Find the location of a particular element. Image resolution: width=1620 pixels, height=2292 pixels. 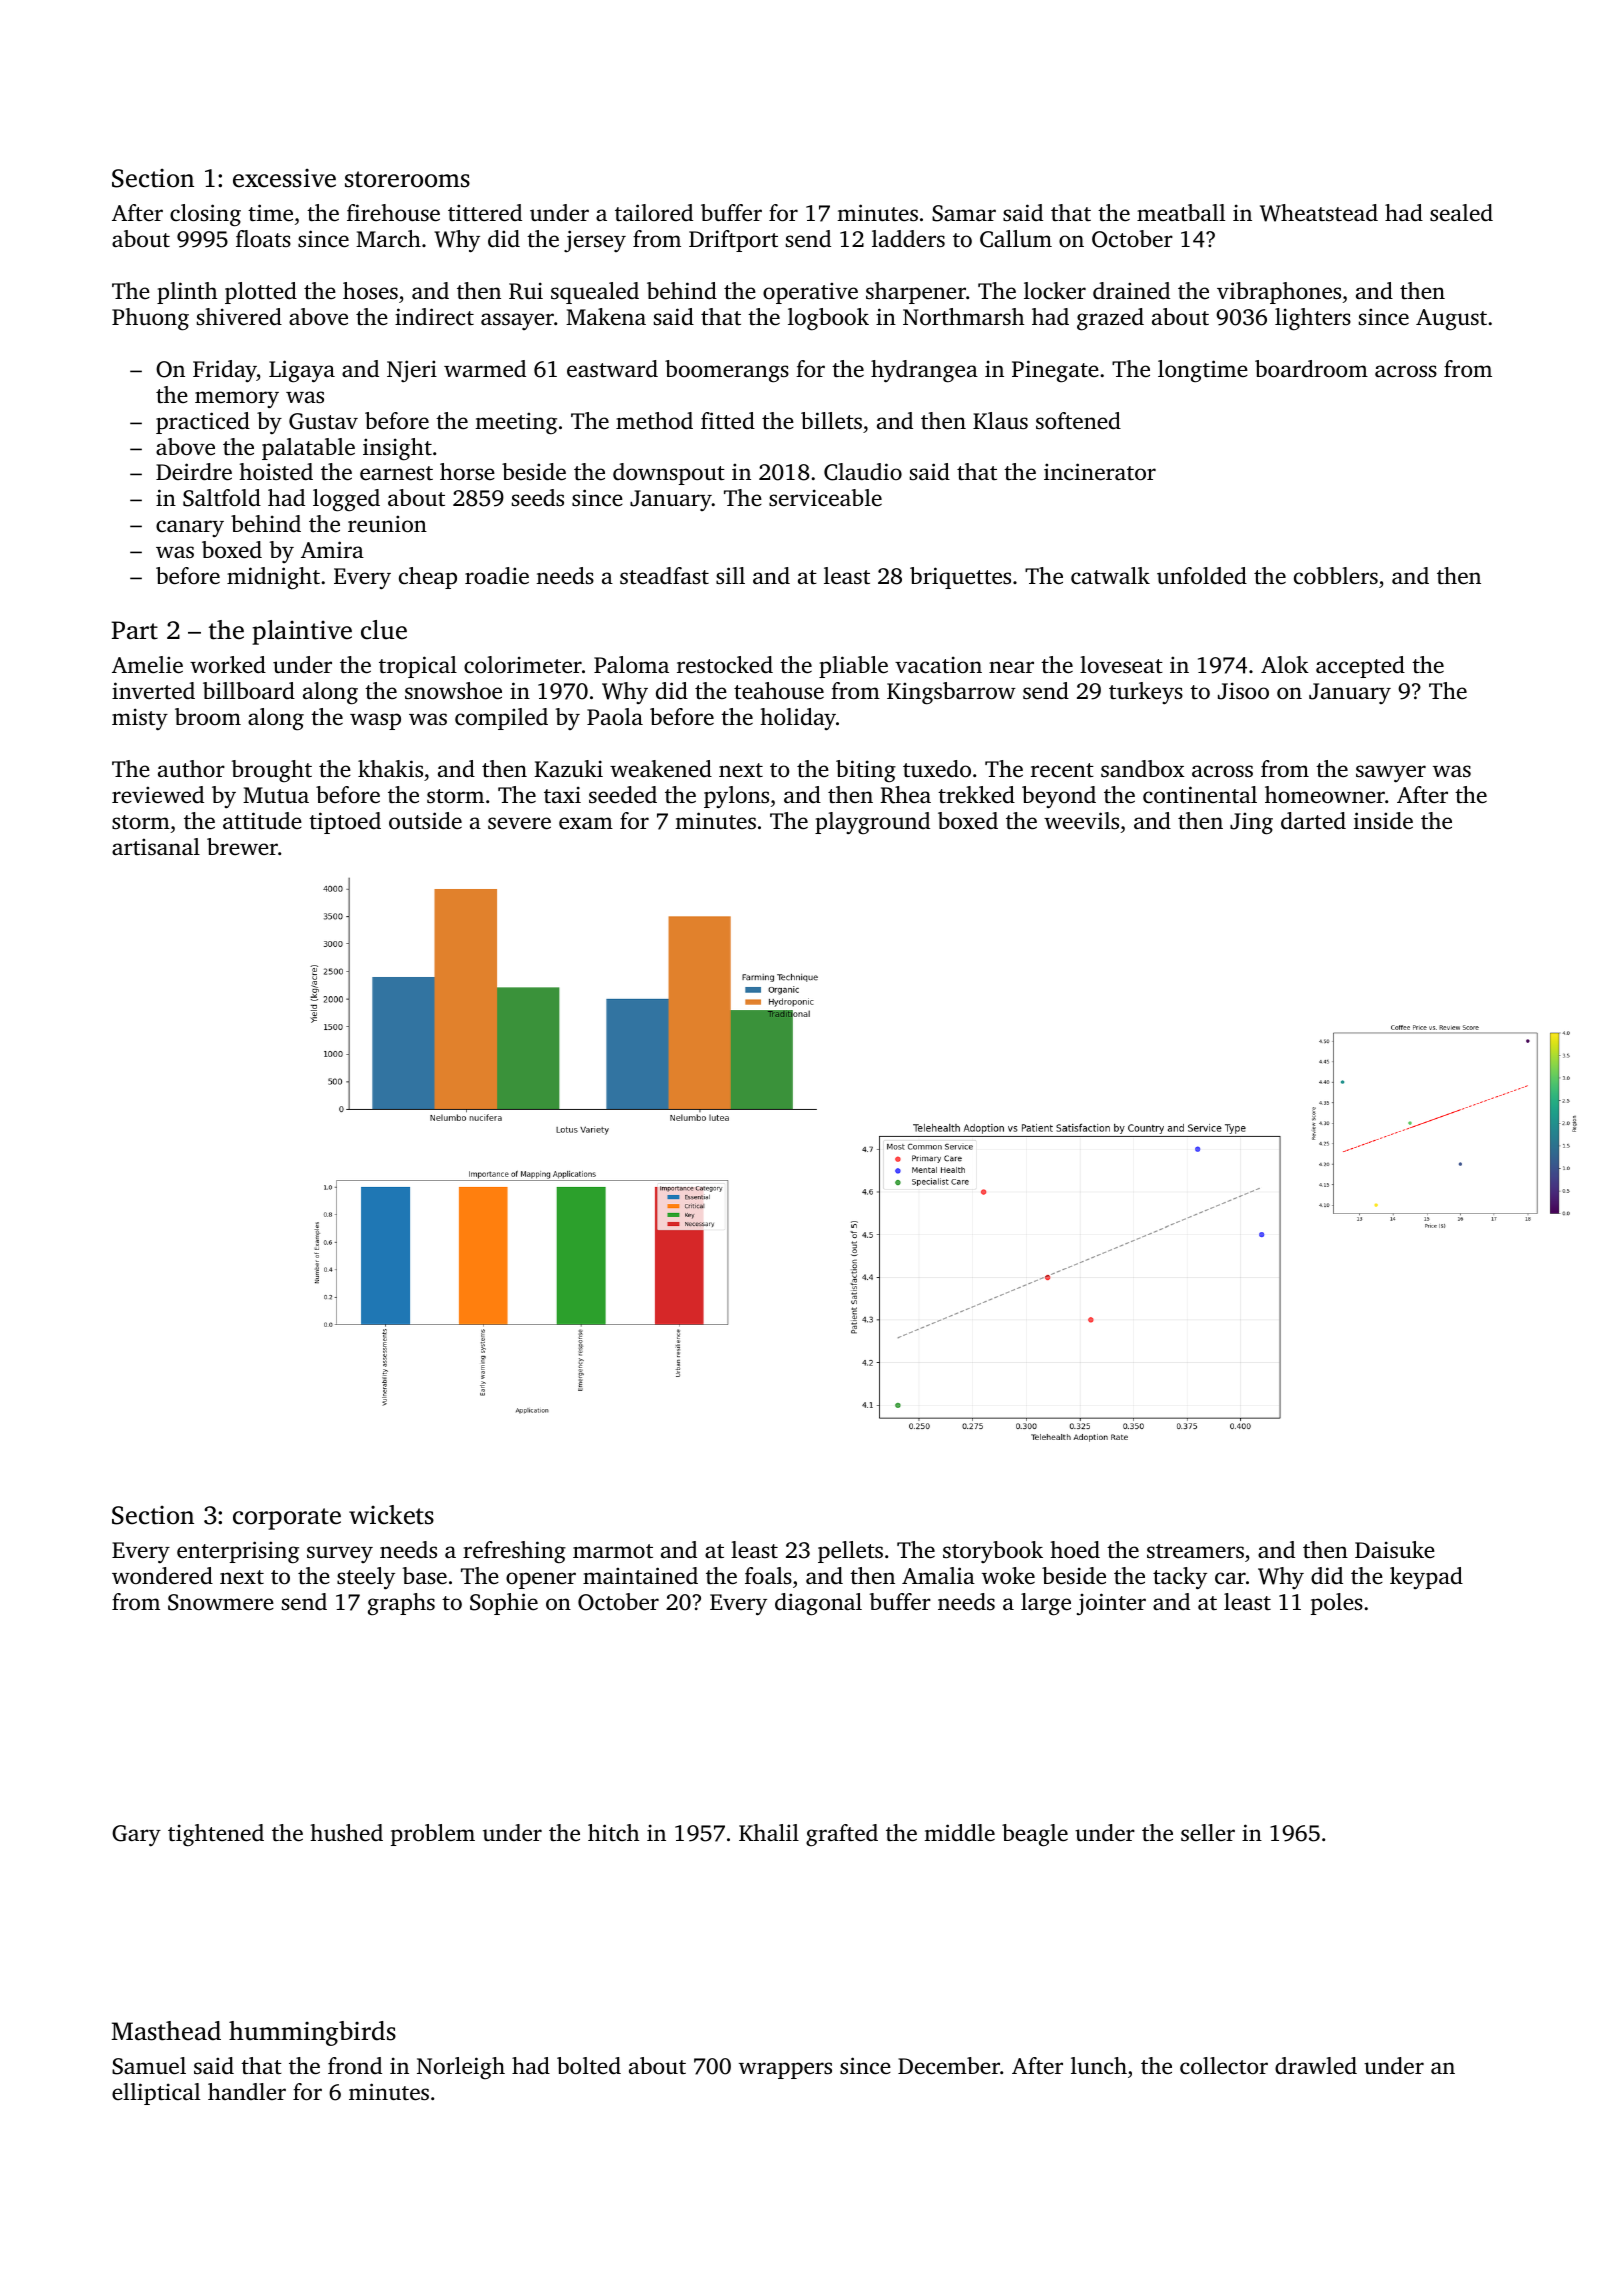

wrappers is located at coordinates (785, 2070).
